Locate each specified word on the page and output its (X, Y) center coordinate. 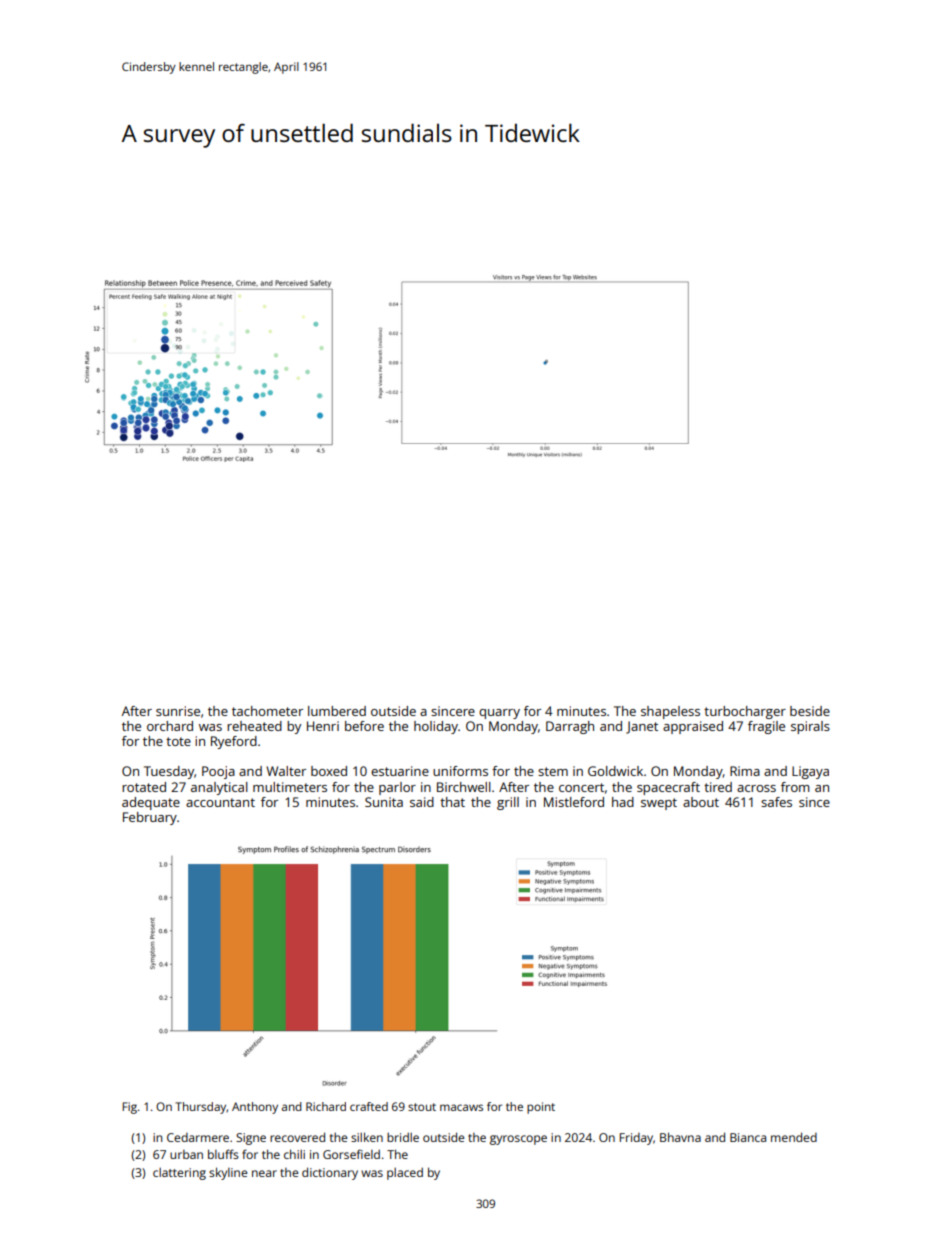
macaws (461, 1107)
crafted (369, 1106)
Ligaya (810, 772)
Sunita (384, 802)
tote (178, 741)
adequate (151, 803)
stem (553, 771)
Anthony (255, 1108)
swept (659, 804)
